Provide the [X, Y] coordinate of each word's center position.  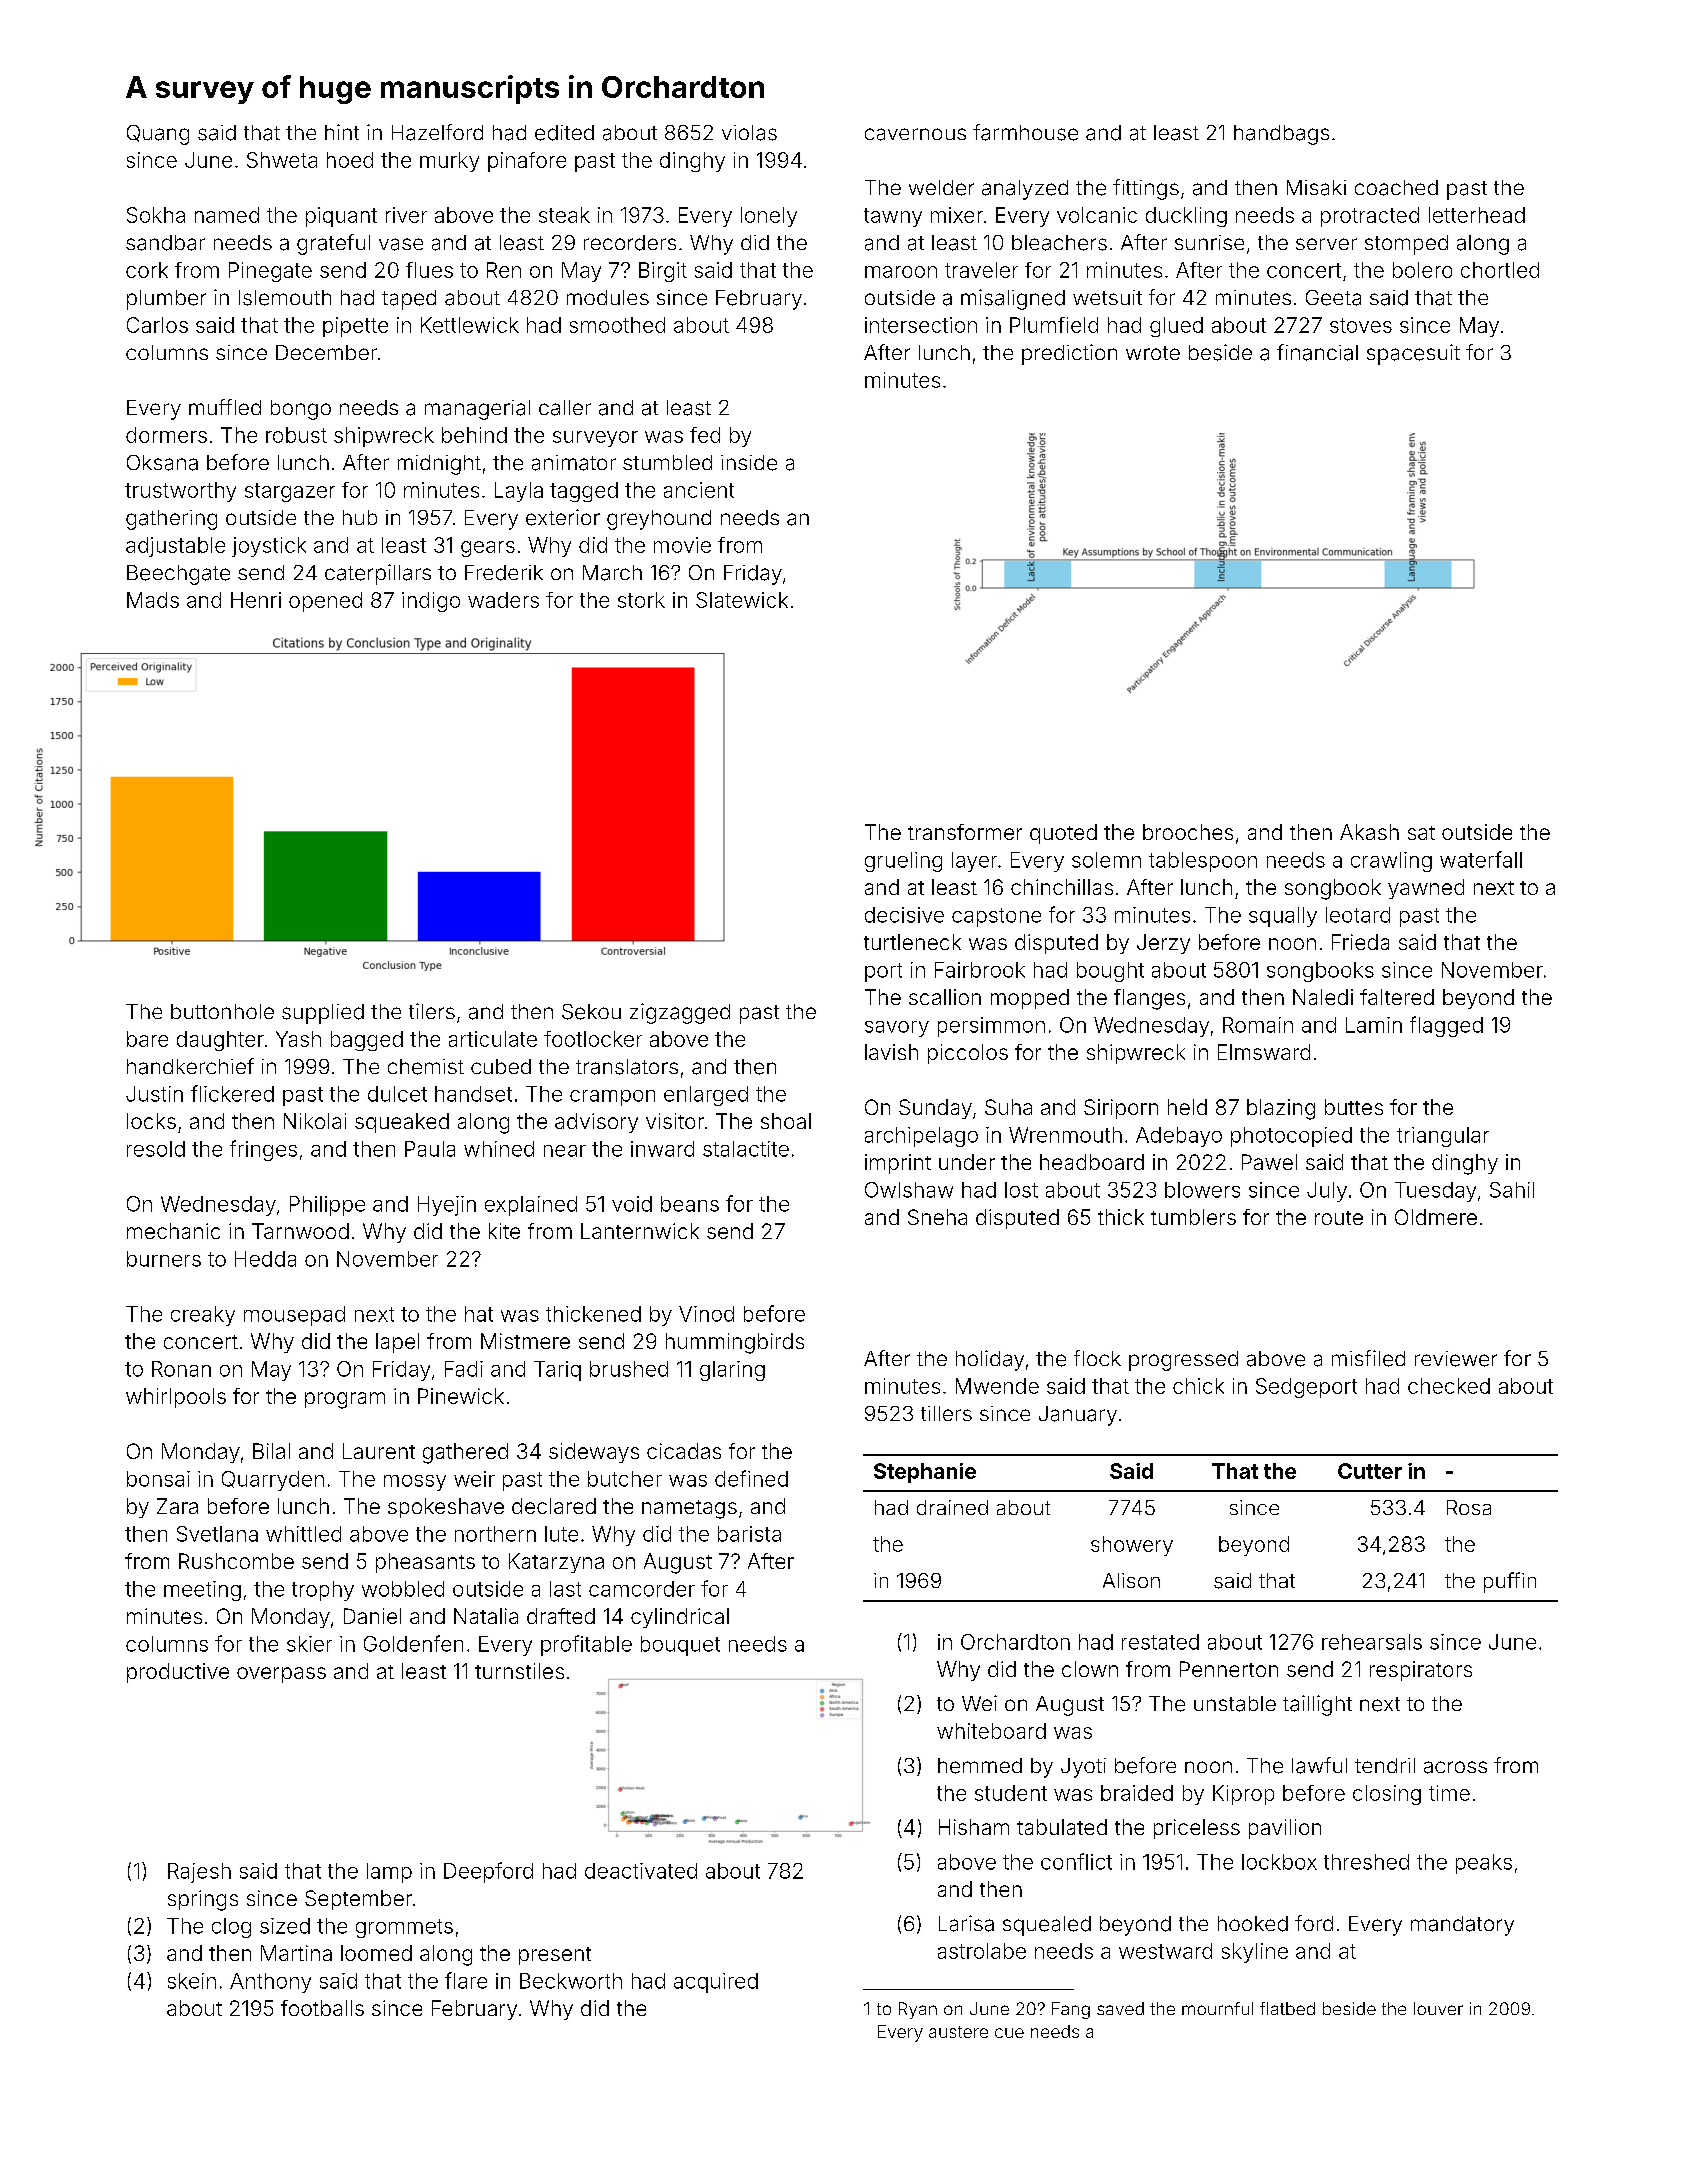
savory [897, 1029]
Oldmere [1436, 1217]
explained [531, 1206]
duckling [1186, 217]
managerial [477, 410]
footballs [322, 2008]
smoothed [617, 325]
